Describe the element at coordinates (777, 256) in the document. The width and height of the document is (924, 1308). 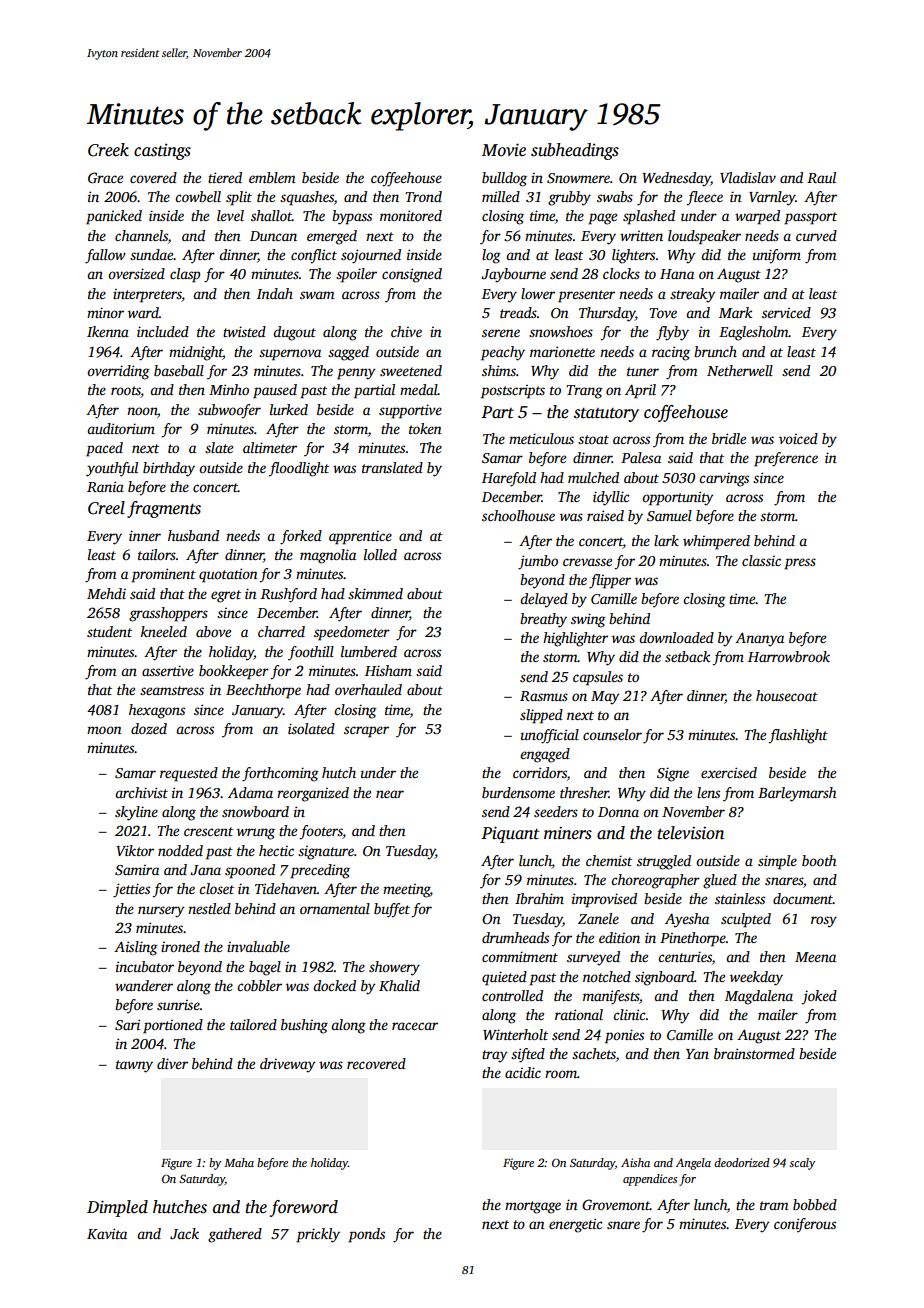
I see `uniform` at that location.
